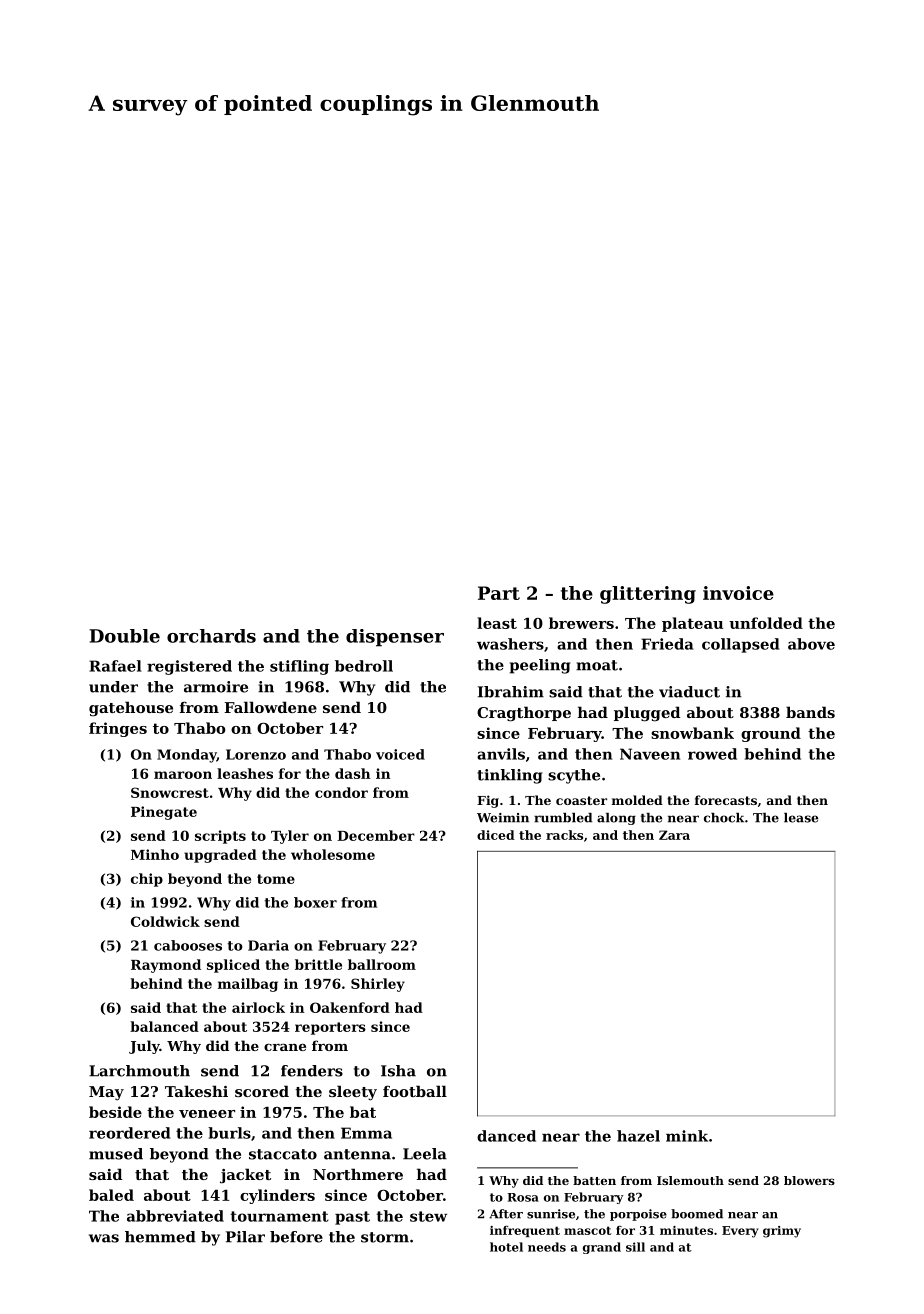 This screenshot has width=924, height=1314. What do you see at coordinates (687, 1136) in the screenshot?
I see `mink` at bounding box center [687, 1136].
